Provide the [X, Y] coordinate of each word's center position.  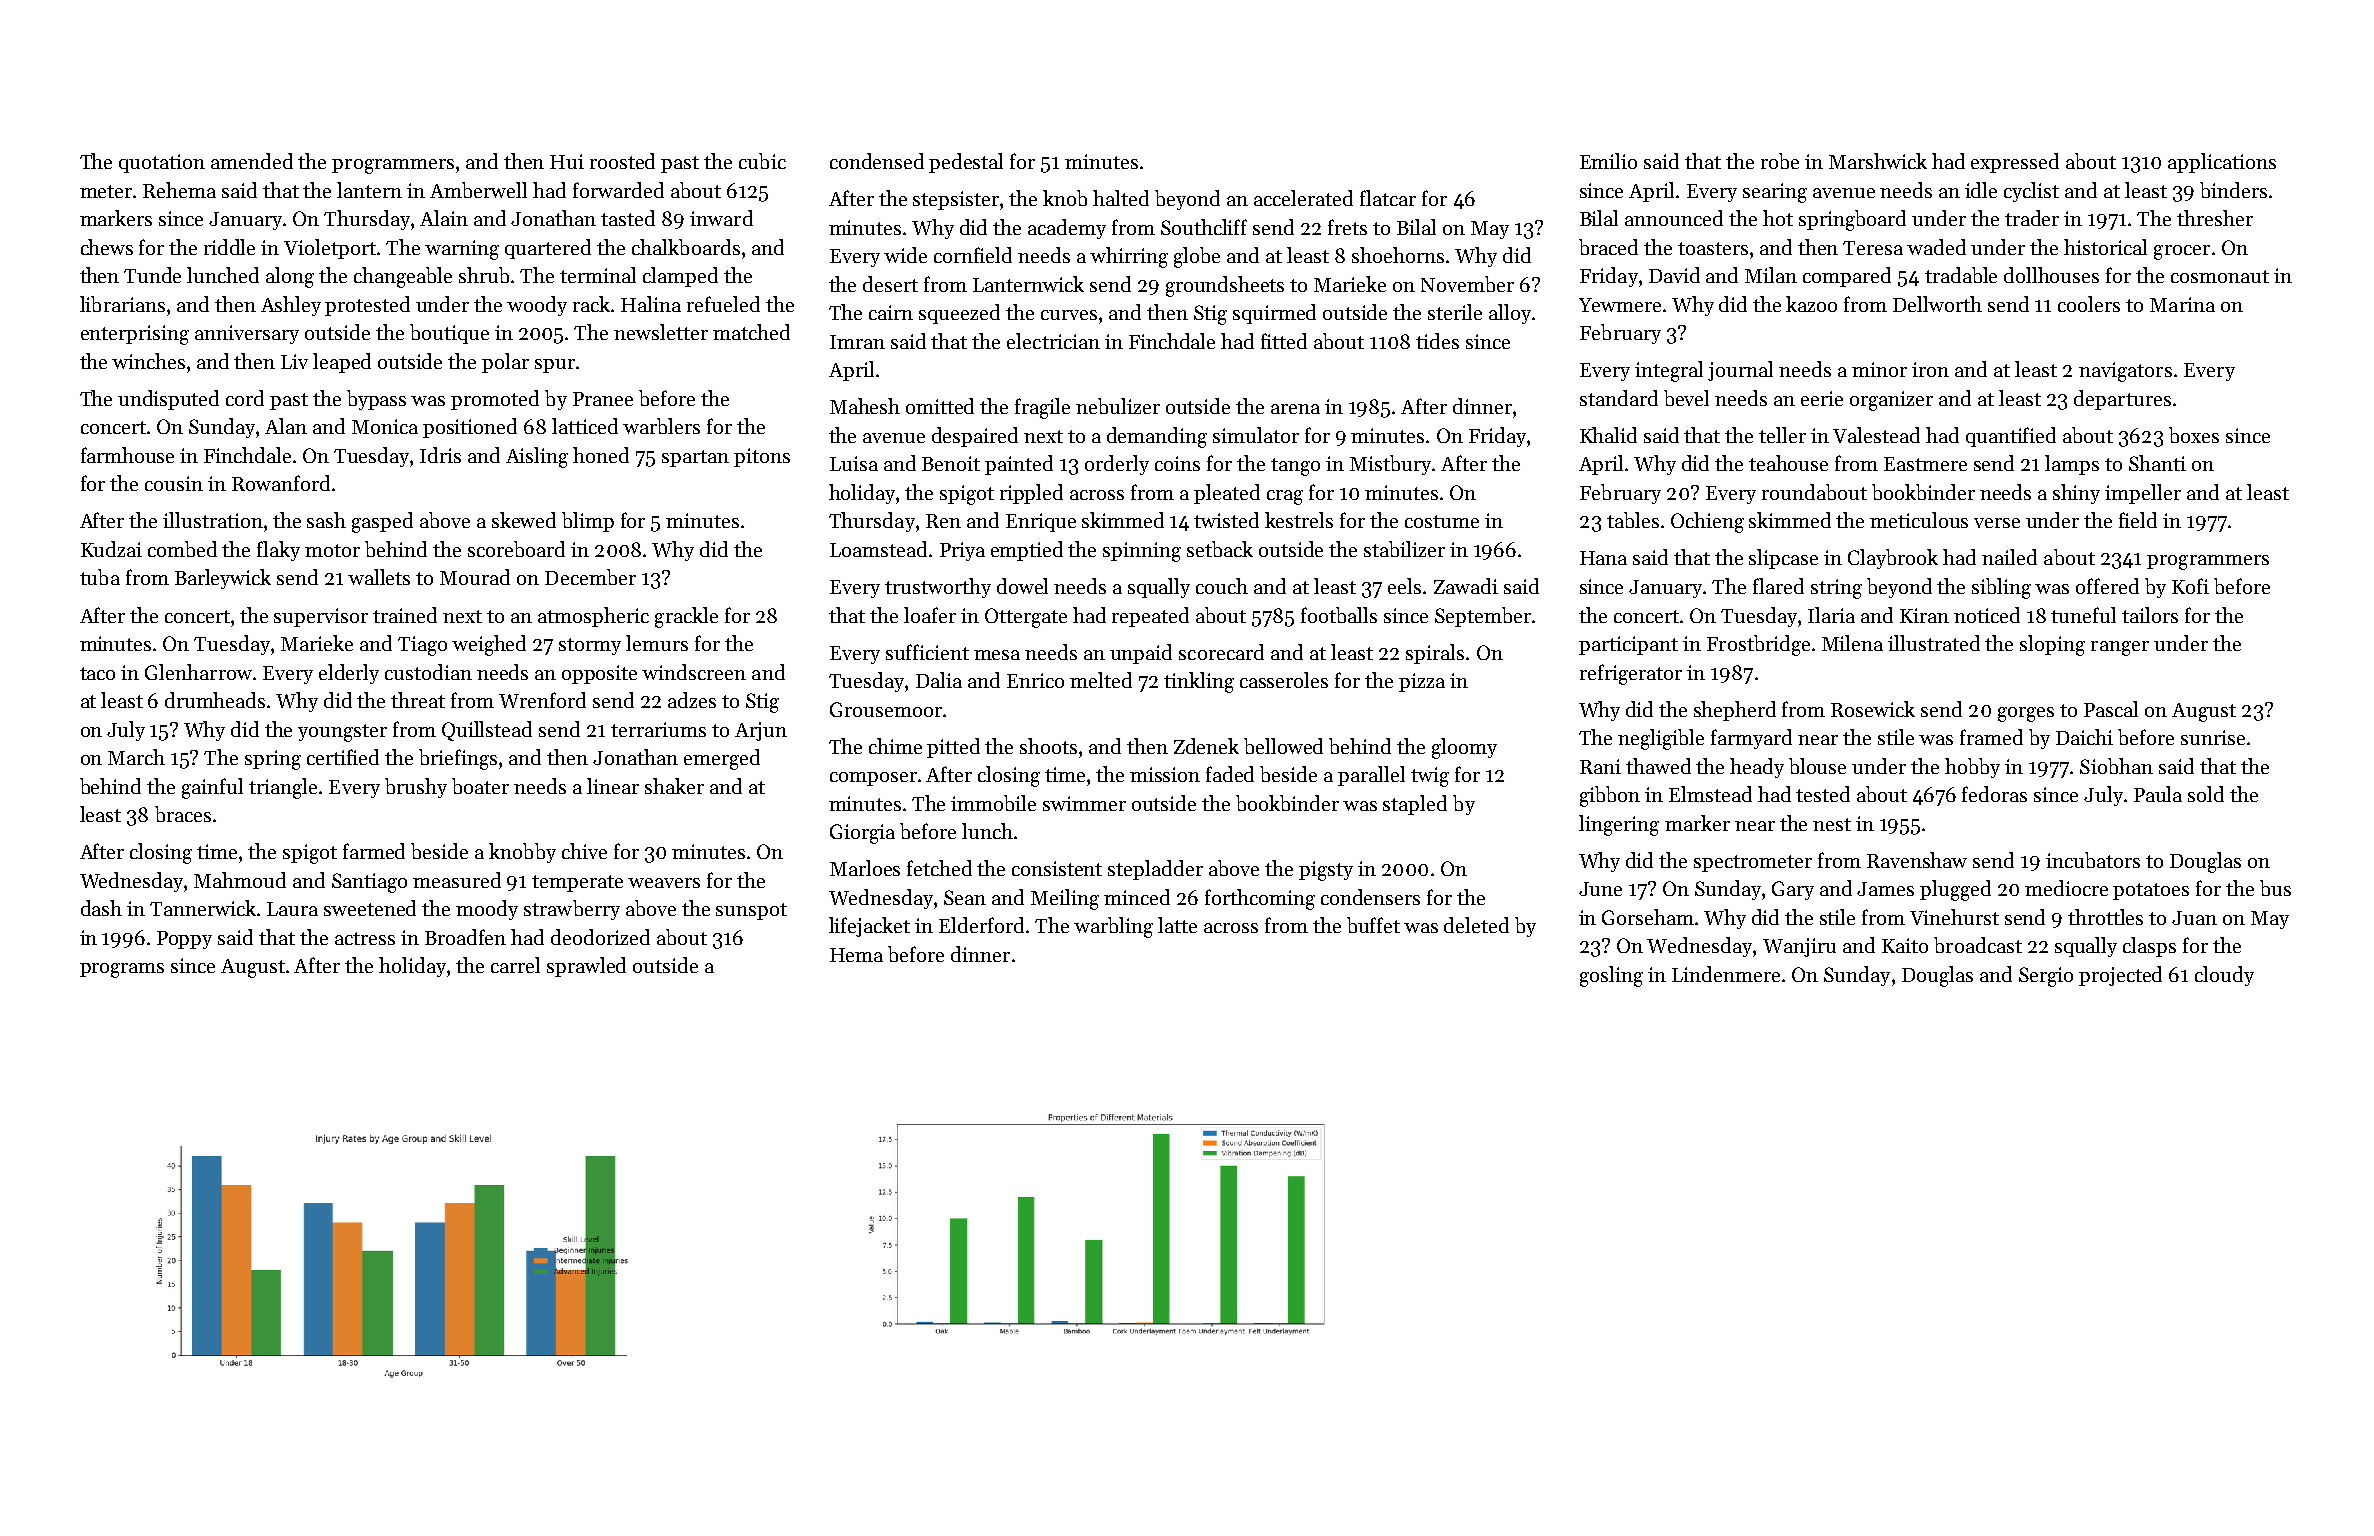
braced [1608, 247]
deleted [1476, 925]
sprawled [586, 967]
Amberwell [478, 190]
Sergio [2046, 977]
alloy [1510, 314]
